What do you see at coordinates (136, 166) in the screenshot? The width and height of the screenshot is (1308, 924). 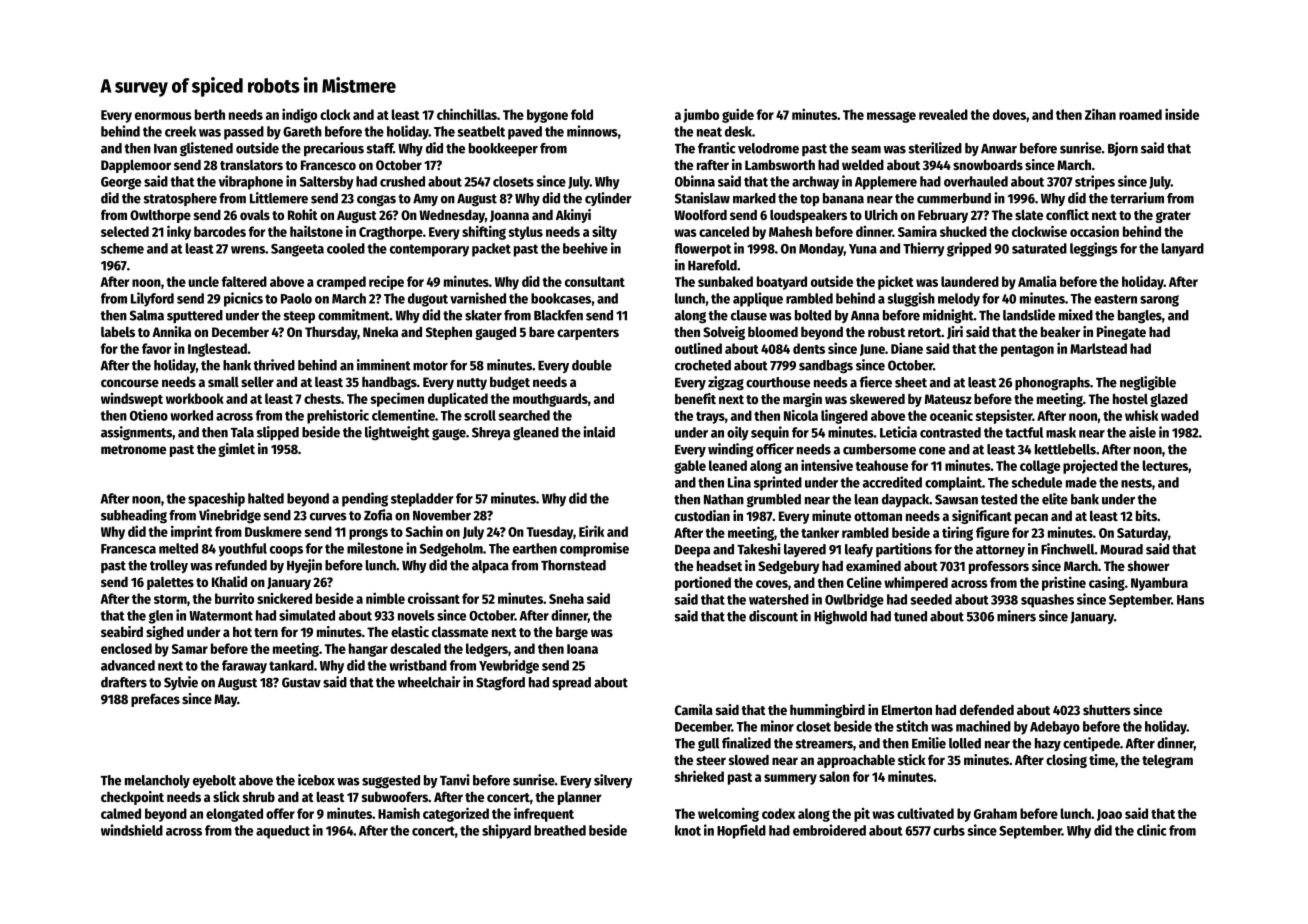 I see `Dapplemoor` at bounding box center [136, 166].
